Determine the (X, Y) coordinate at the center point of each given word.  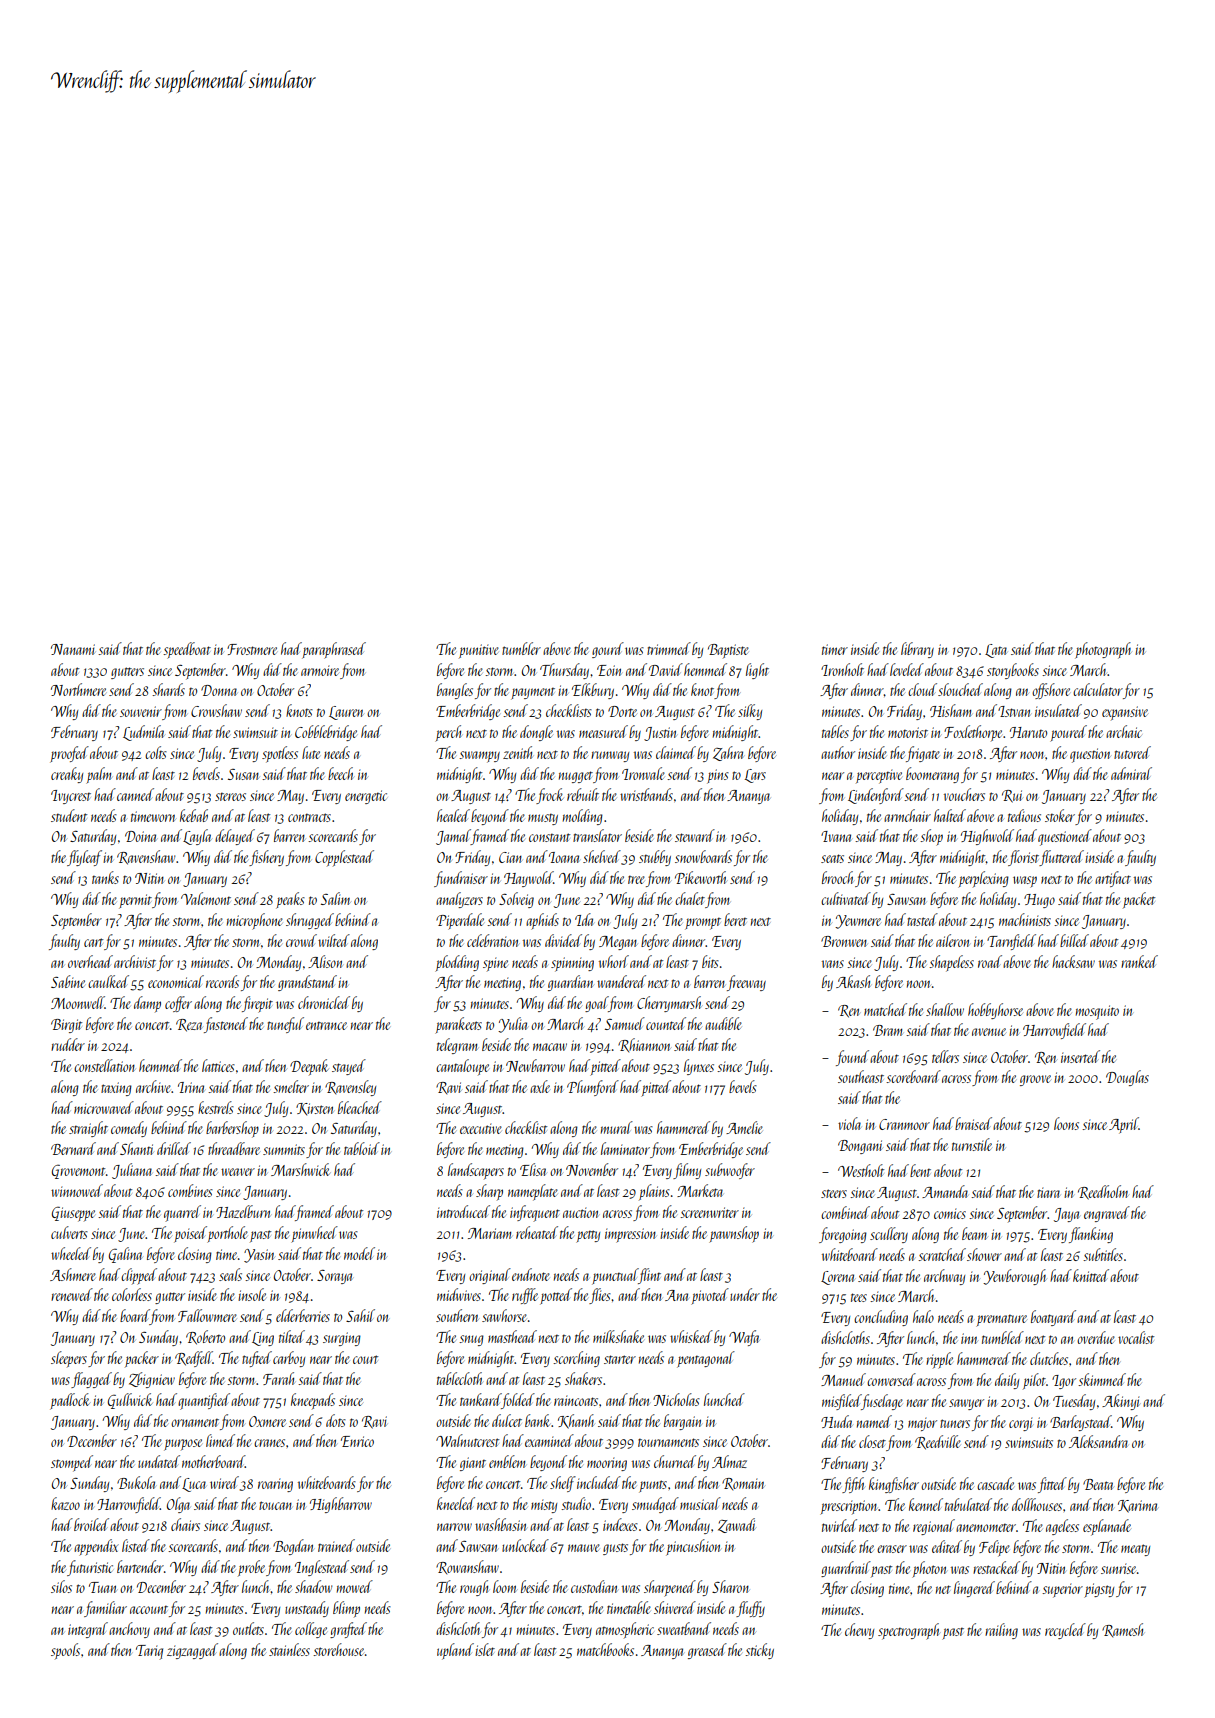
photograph (1103, 650)
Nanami (73, 649)
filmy (687, 1171)
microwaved (104, 1107)
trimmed (669, 648)
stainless (289, 1649)
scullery (889, 1235)
